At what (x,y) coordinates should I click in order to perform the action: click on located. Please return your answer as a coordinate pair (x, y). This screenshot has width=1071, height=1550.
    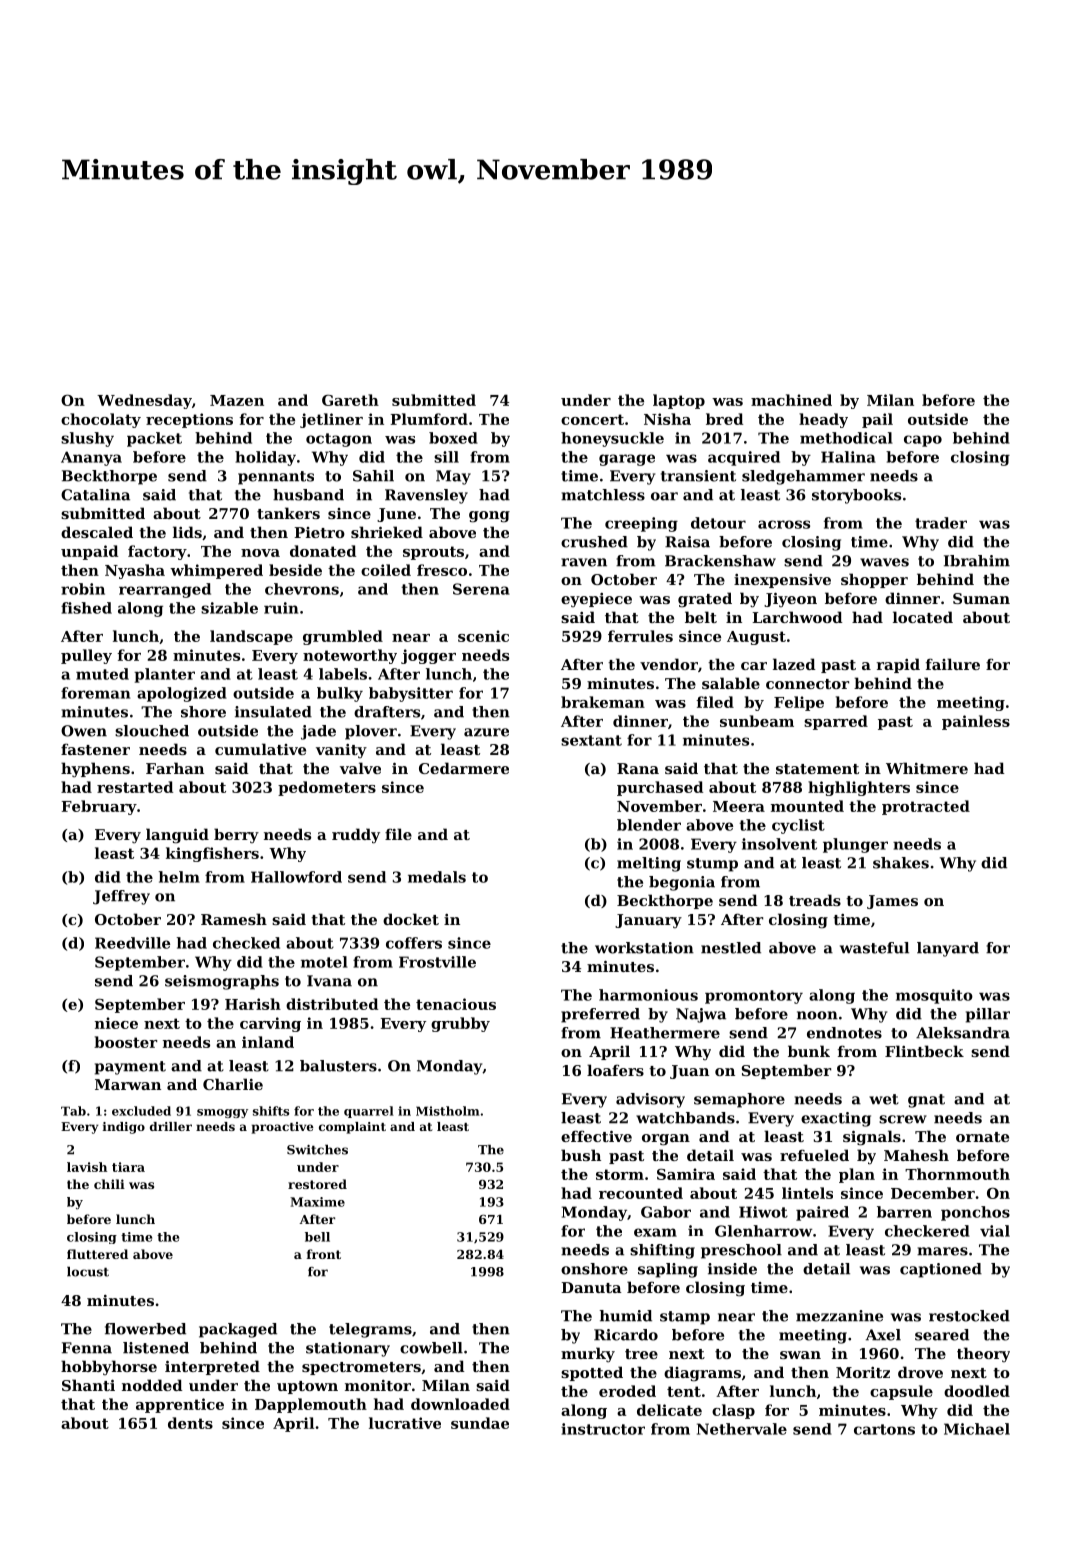
    Looking at the image, I should click on (923, 617).
